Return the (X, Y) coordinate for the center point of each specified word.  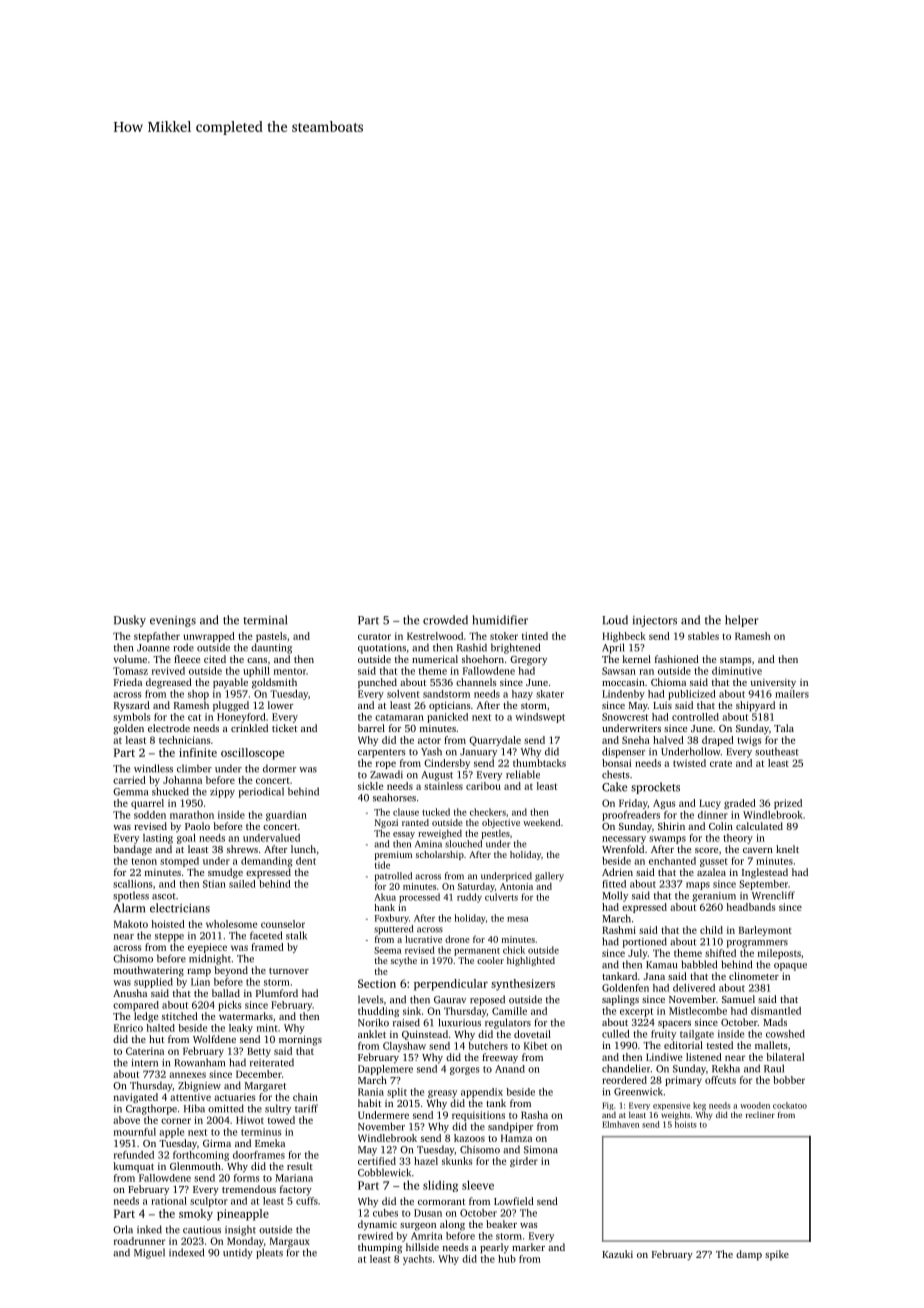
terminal (265, 620)
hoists (686, 1124)
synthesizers (523, 985)
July (637, 954)
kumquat (134, 1167)
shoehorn (483, 659)
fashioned (677, 659)
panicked (447, 718)
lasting (158, 839)
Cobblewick (384, 1172)
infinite (198, 752)
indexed (186, 1252)
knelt (787, 849)
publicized (692, 695)
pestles (496, 834)
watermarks (246, 1016)
